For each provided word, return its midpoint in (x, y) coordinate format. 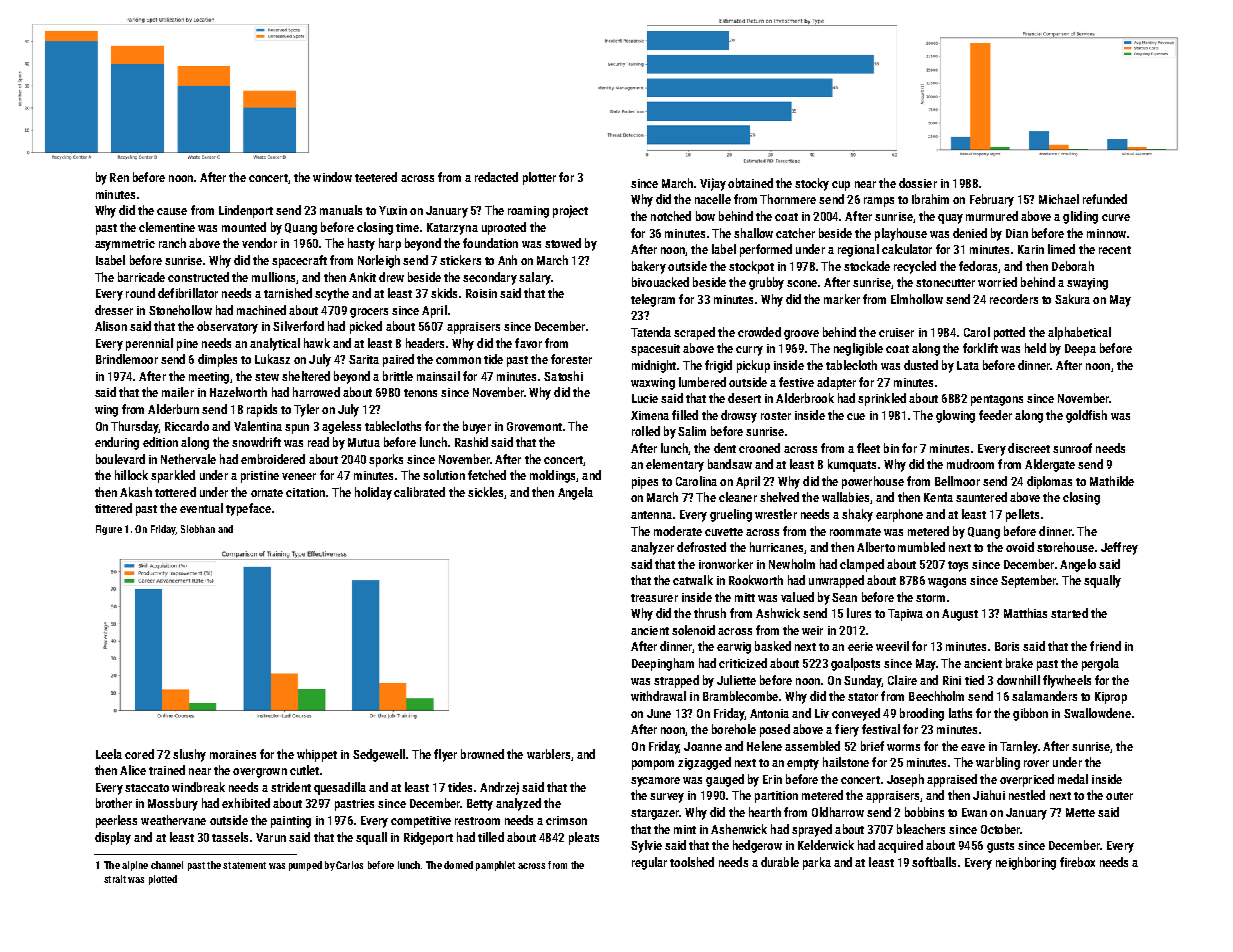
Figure (109, 530)
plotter (539, 178)
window (332, 177)
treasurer (654, 598)
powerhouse (873, 482)
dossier (918, 183)
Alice (133, 770)
